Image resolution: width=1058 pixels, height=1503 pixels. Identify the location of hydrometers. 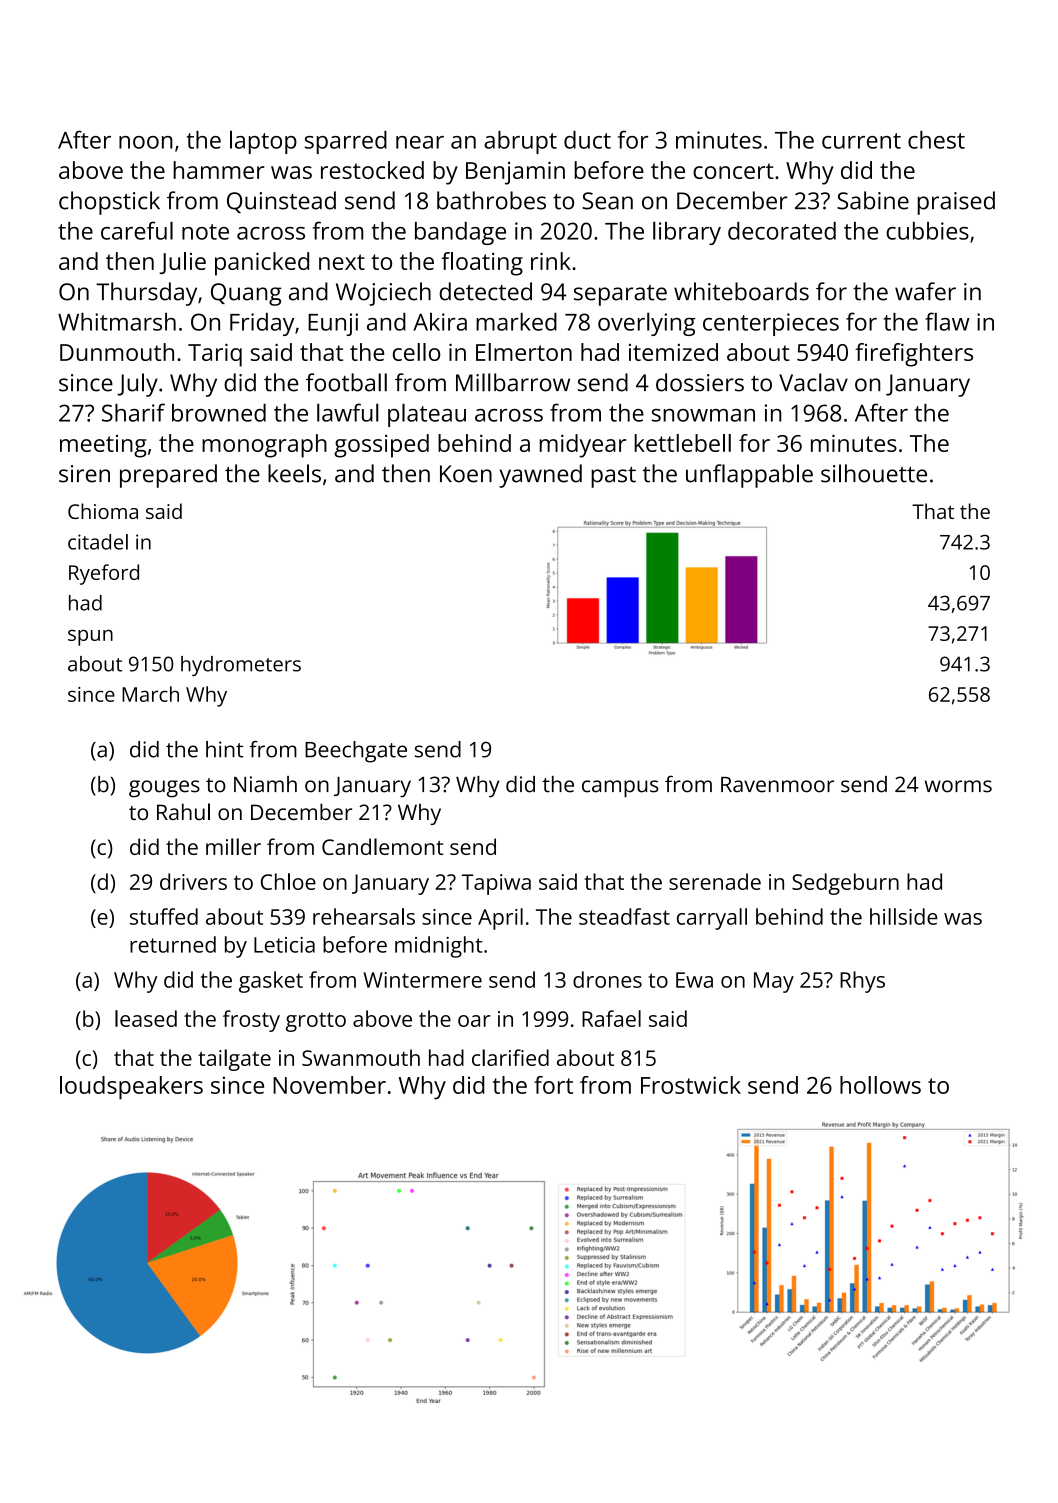
(241, 666).
